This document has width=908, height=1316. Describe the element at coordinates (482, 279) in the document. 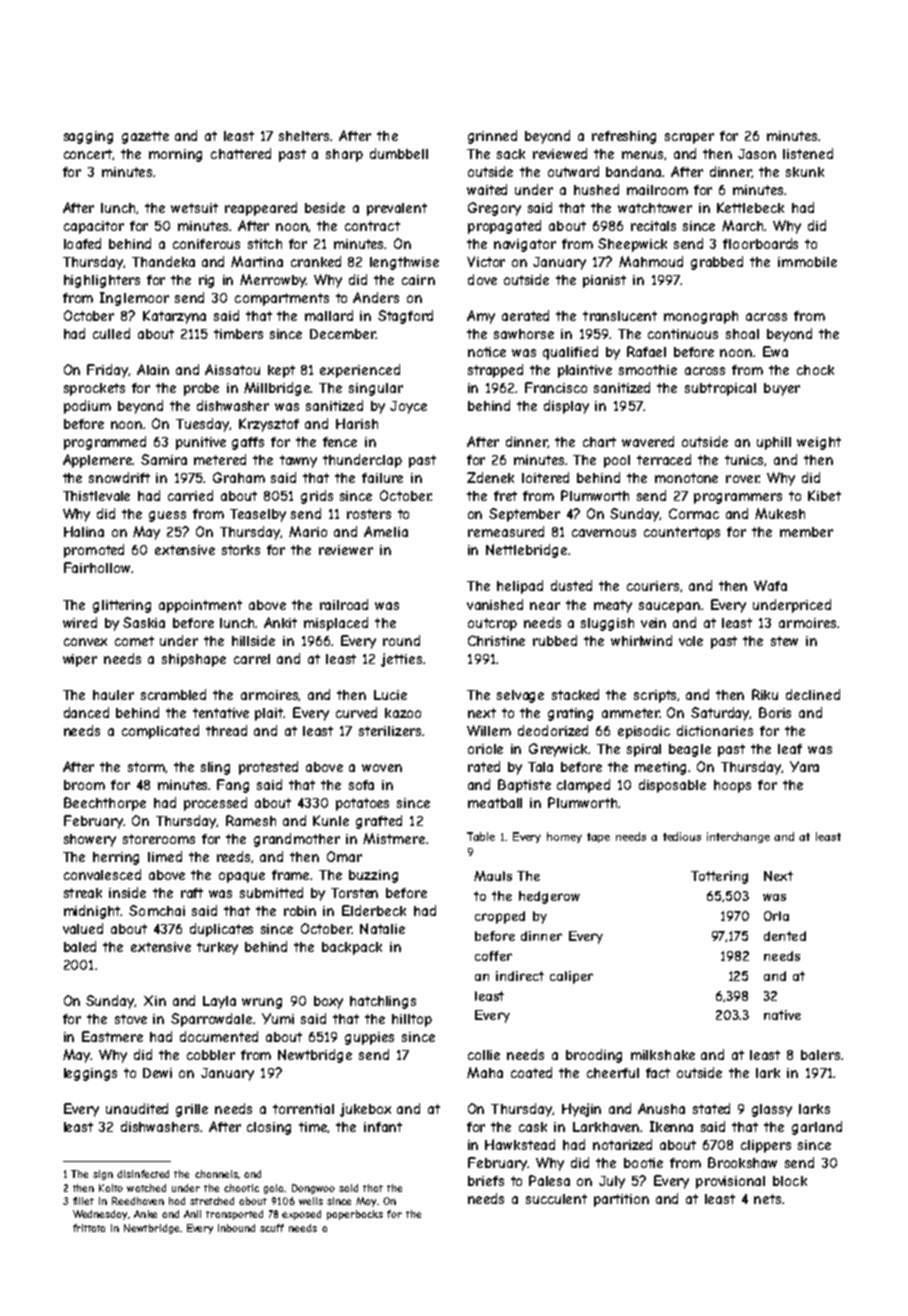

I see `dove` at that location.
